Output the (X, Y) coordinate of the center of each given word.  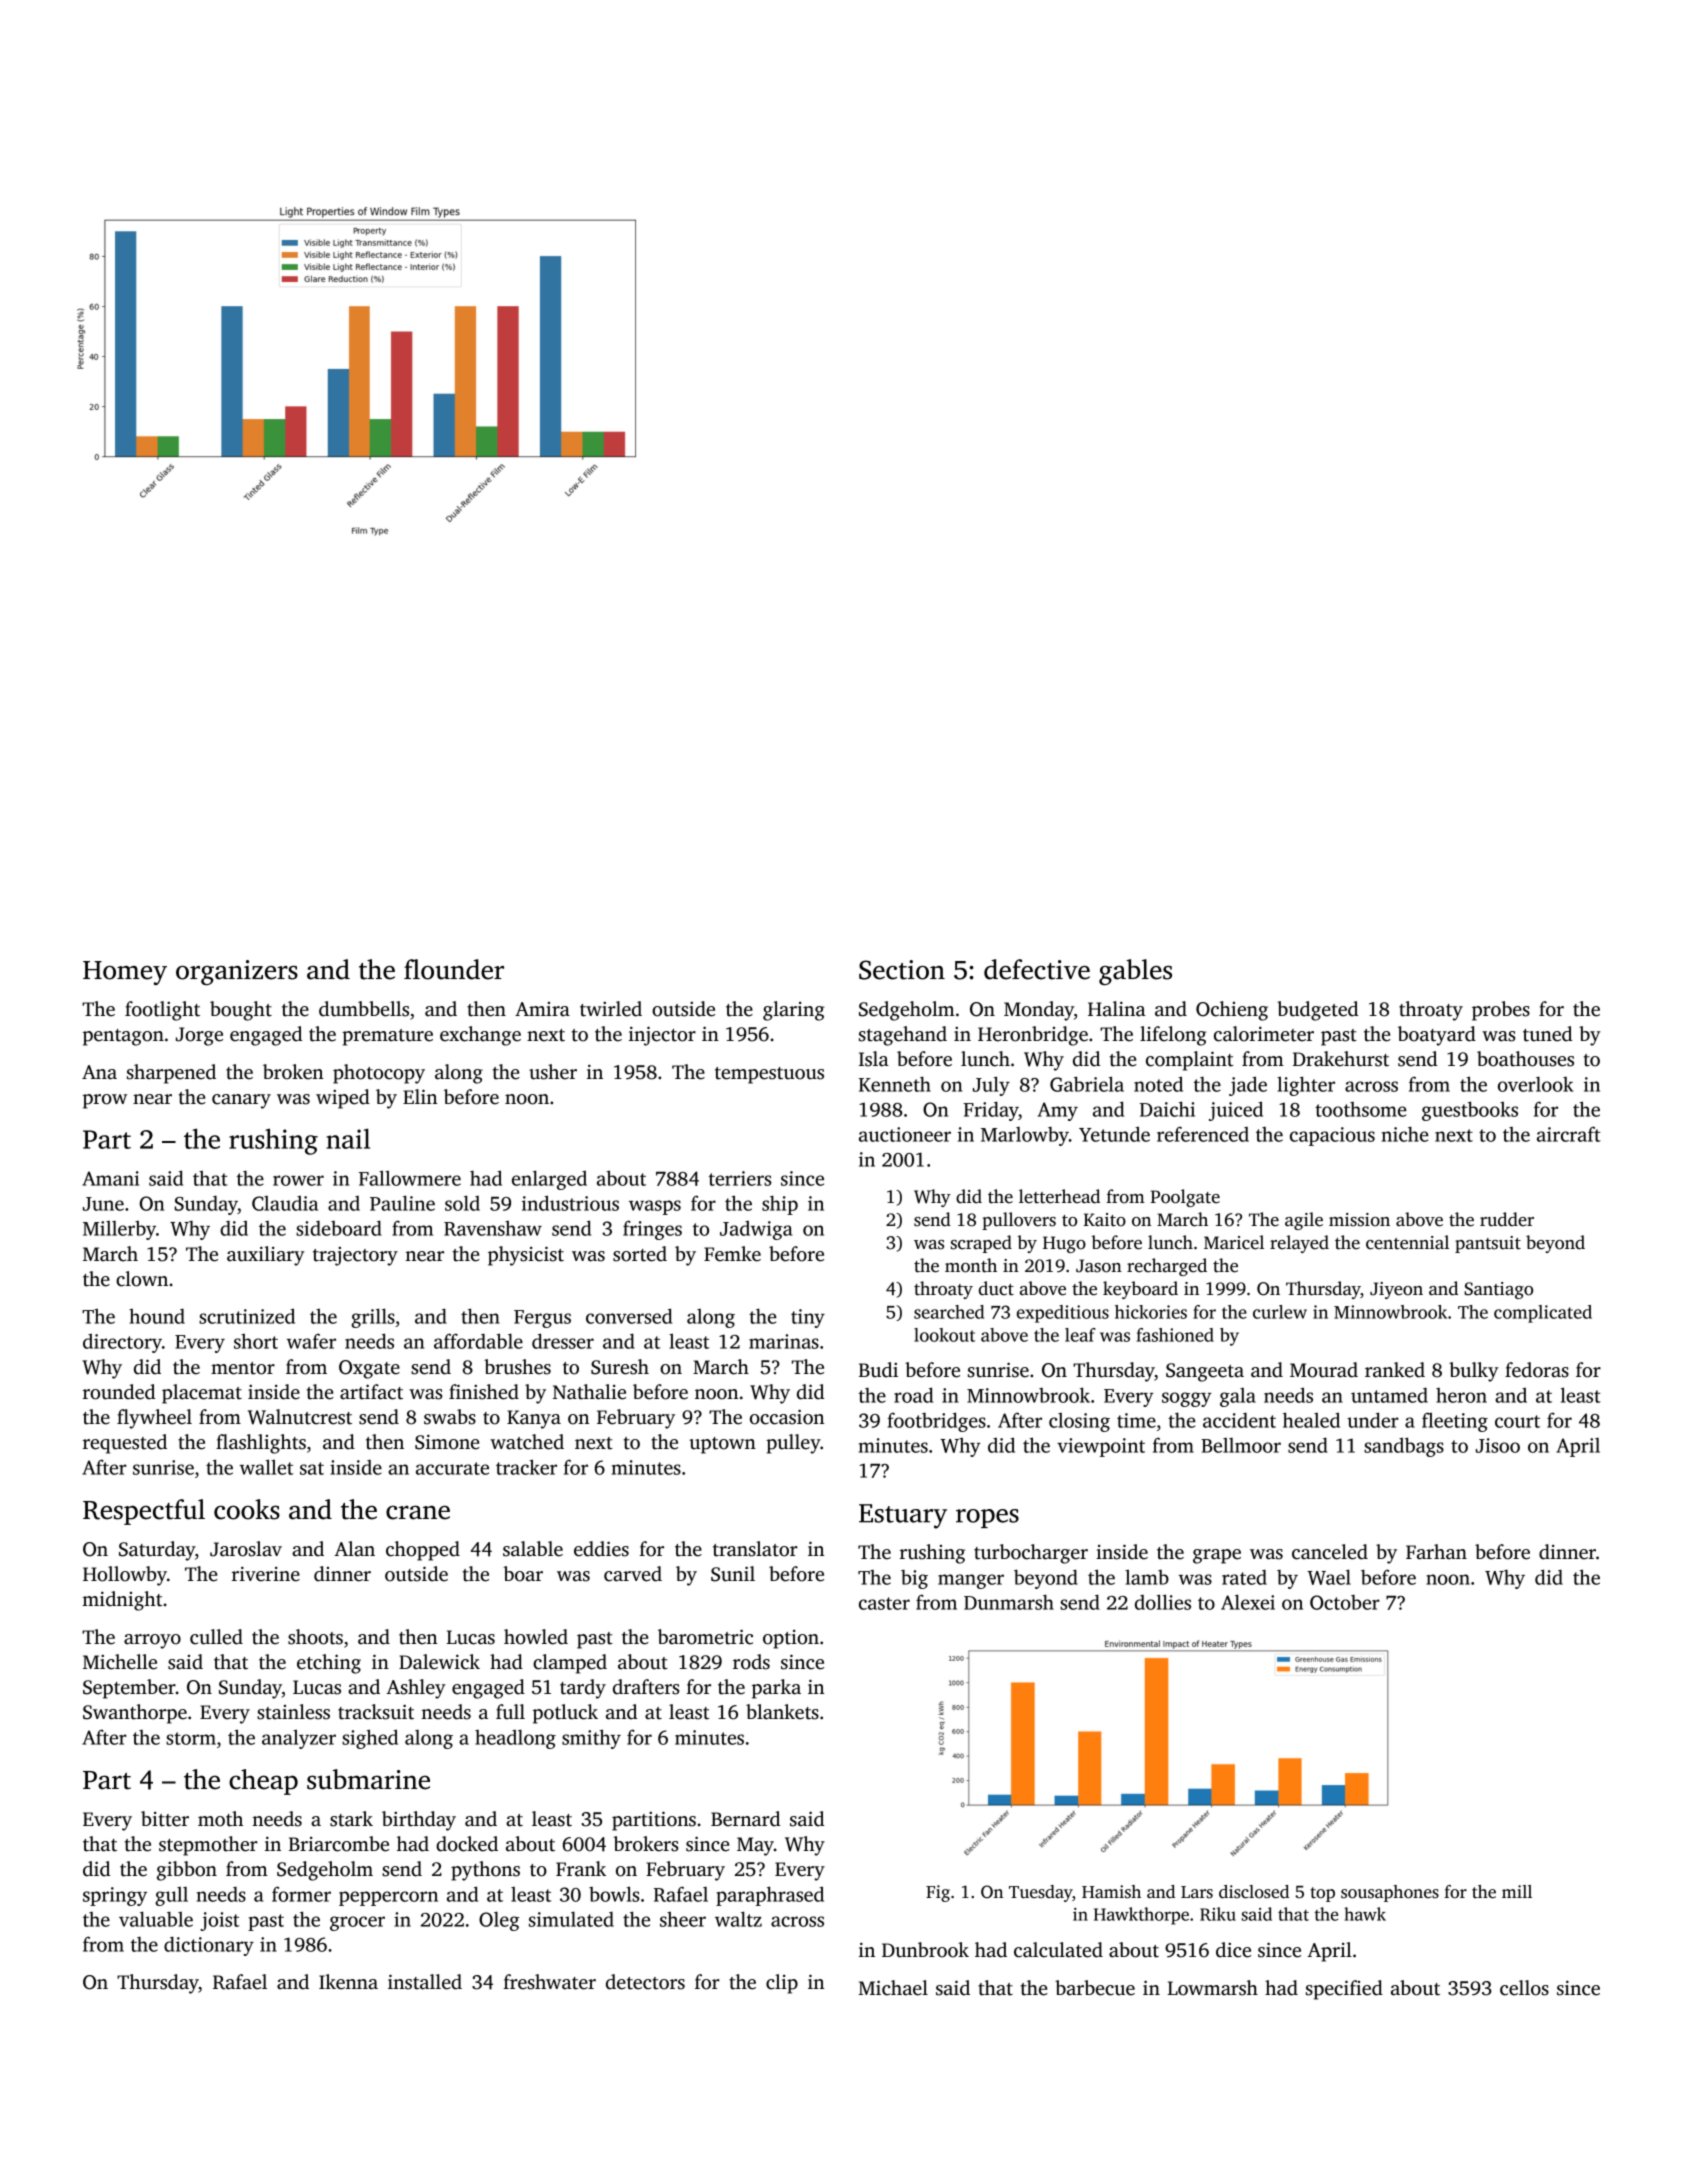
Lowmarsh (1212, 1988)
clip (782, 1984)
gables (1135, 972)
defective (1037, 969)
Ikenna (348, 1982)
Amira (542, 1009)
